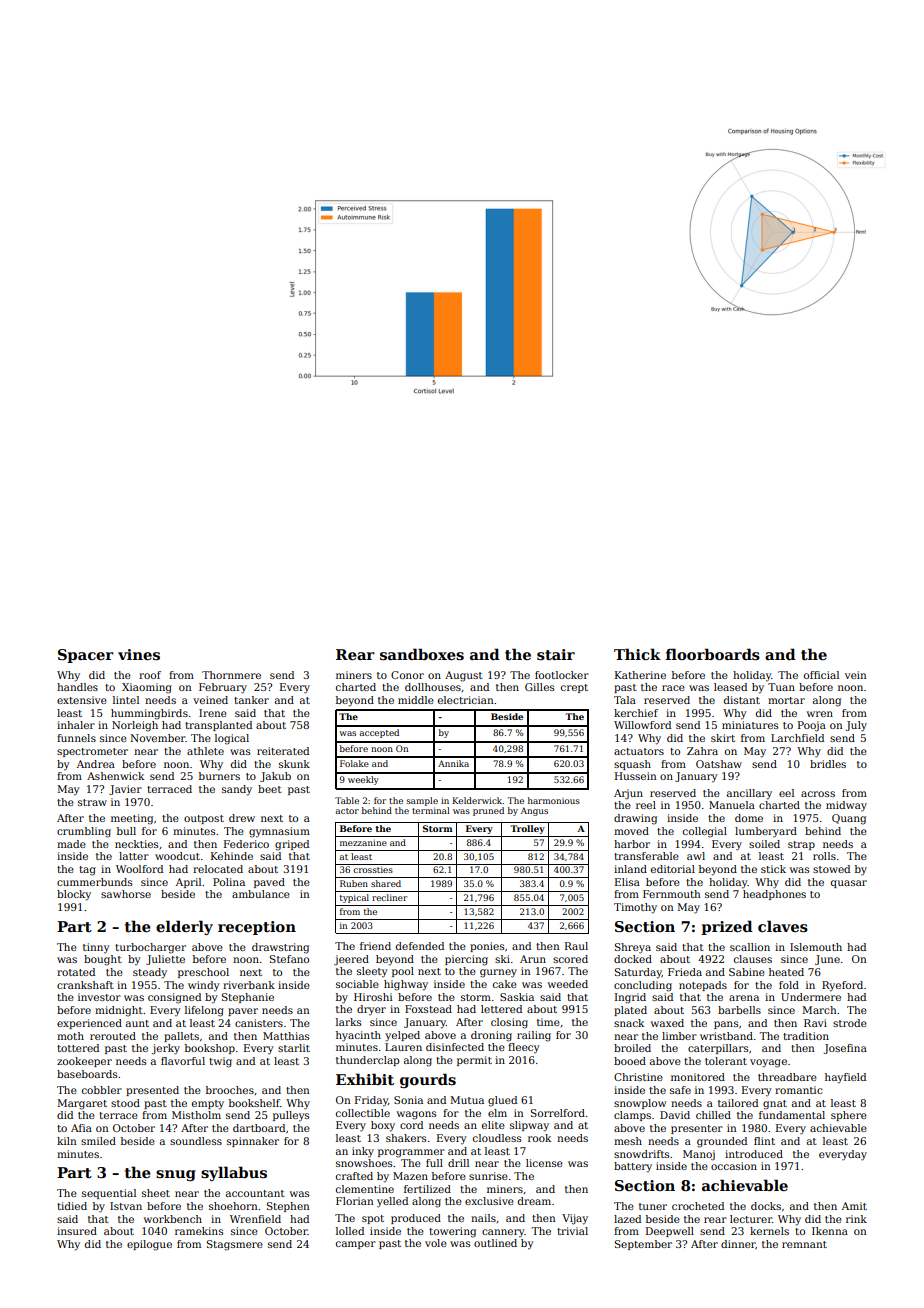  I want to click on sawhorse, so click(126, 894).
